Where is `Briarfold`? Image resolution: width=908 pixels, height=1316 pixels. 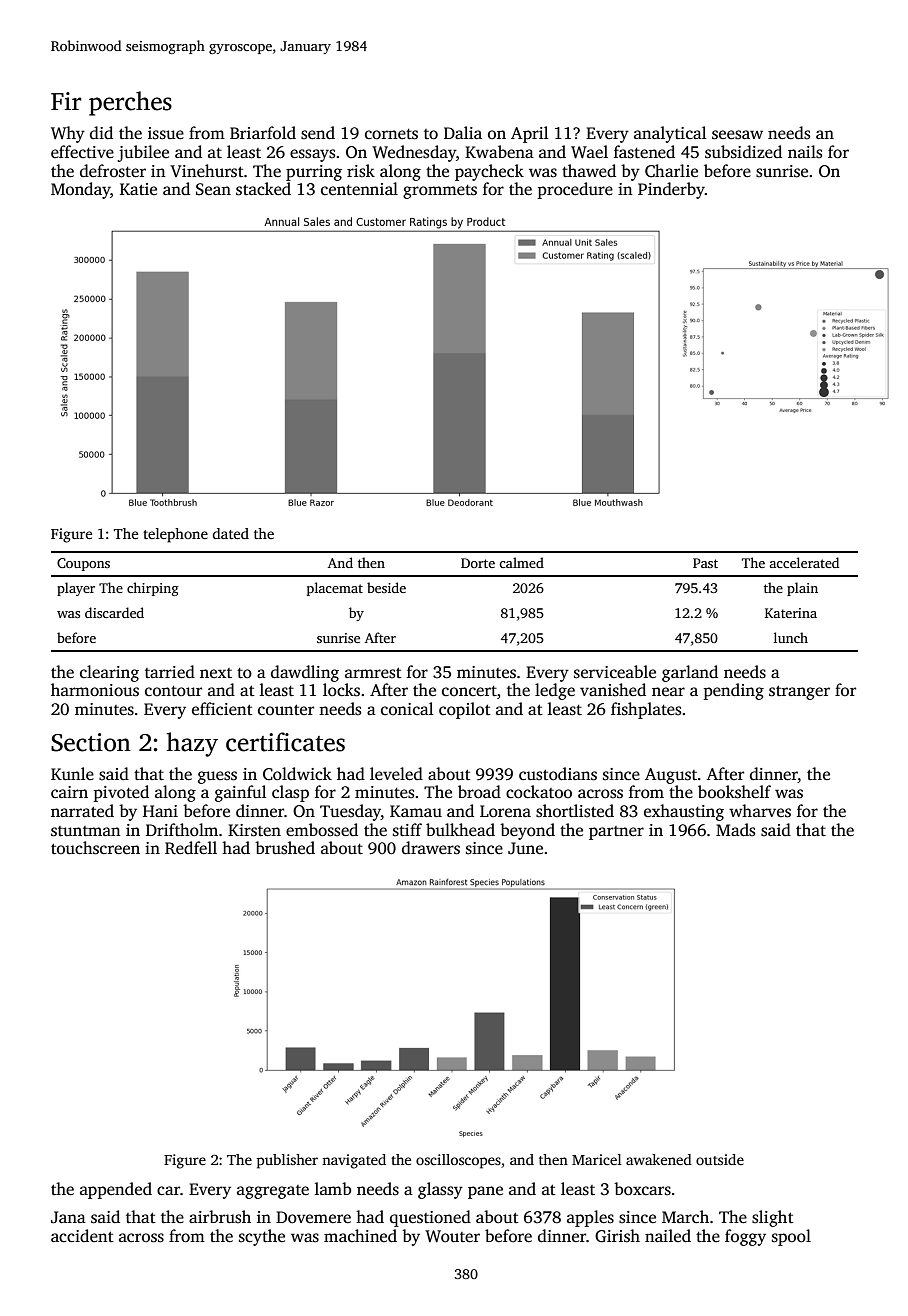
Briarfold is located at coordinates (263, 133).
